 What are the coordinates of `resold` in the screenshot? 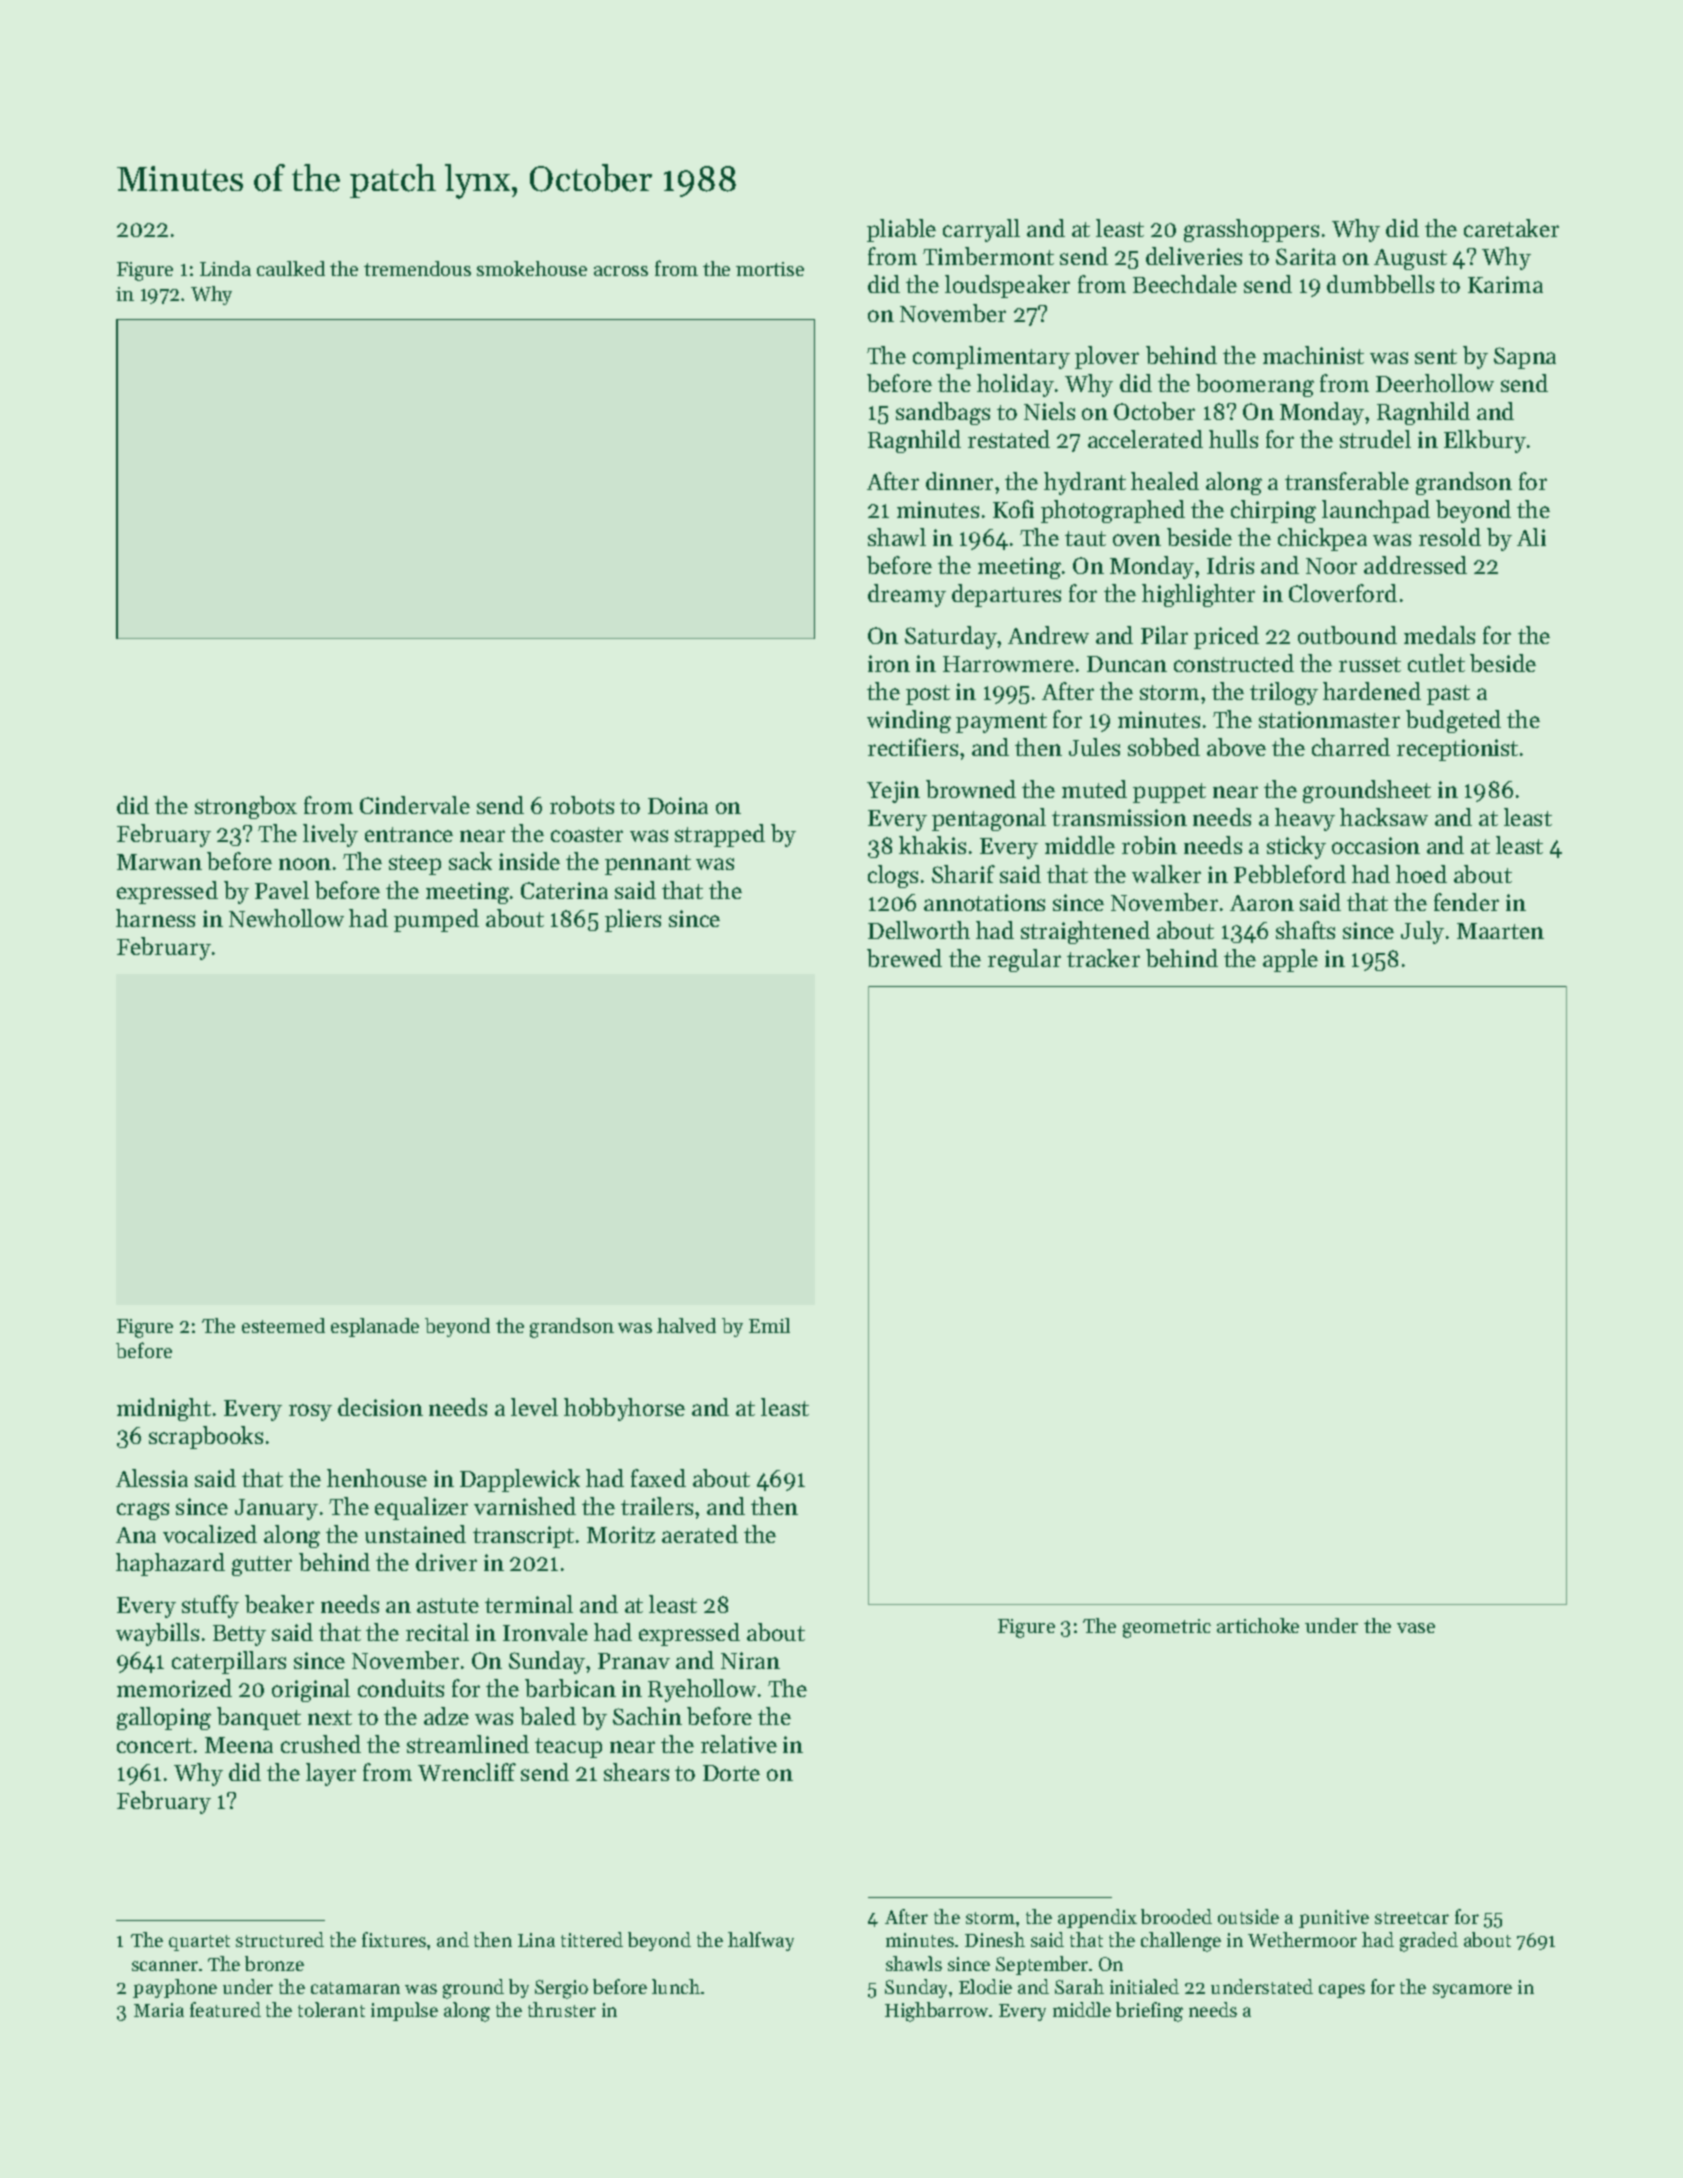 It's located at (1450, 537).
